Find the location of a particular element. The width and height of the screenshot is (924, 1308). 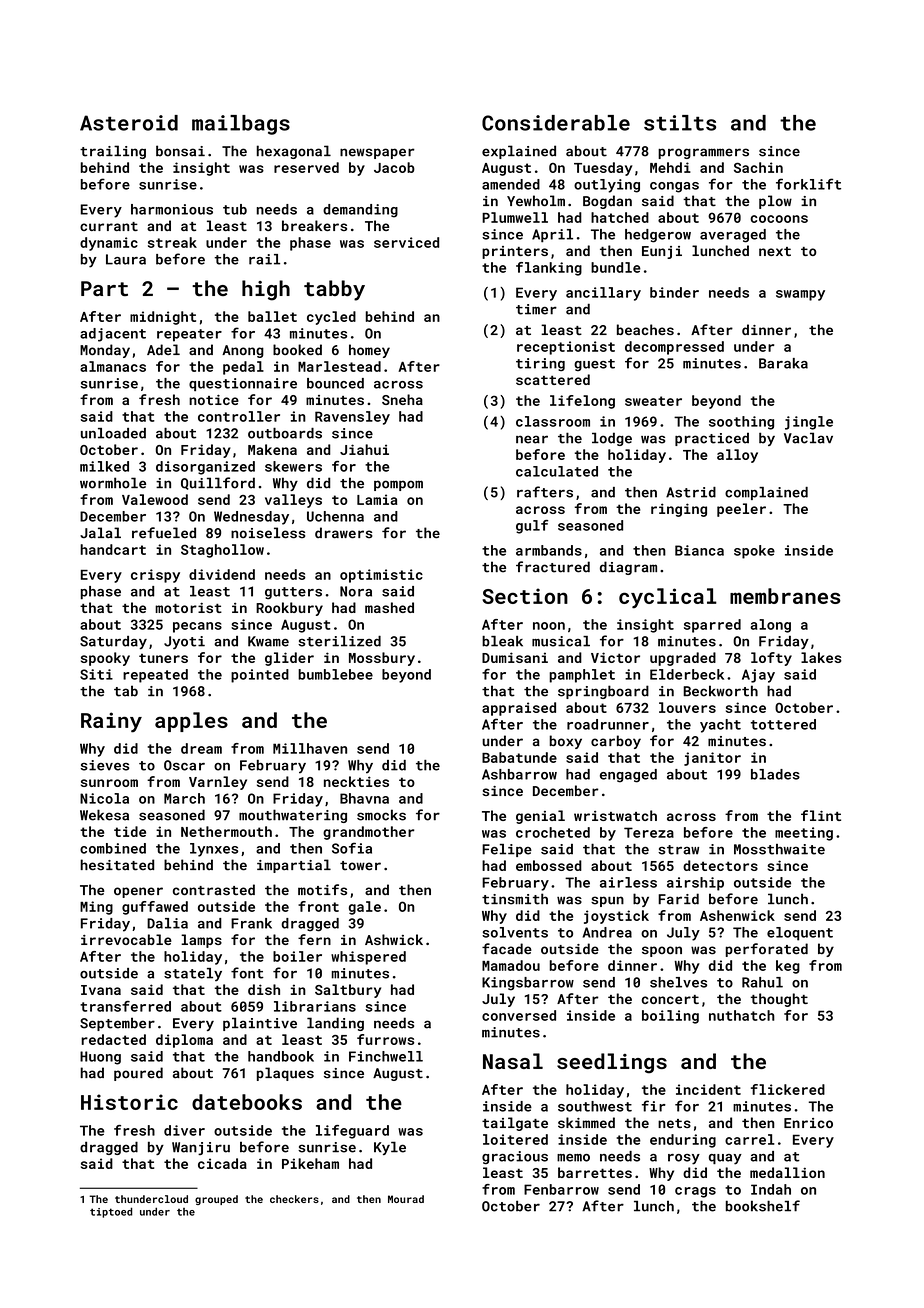

font is located at coordinates (247, 973).
